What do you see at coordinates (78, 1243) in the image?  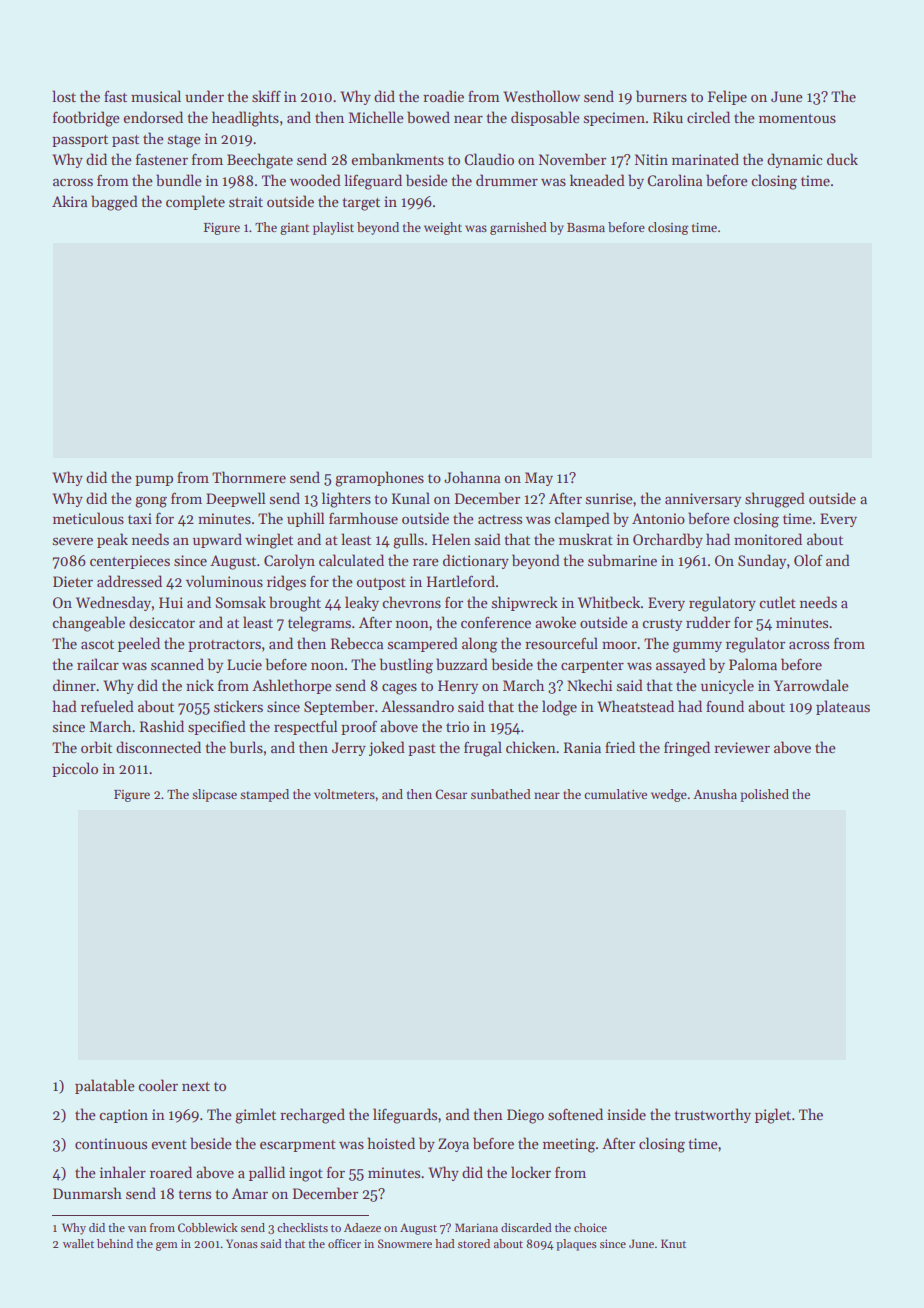 I see `wallet` at bounding box center [78, 1243].
